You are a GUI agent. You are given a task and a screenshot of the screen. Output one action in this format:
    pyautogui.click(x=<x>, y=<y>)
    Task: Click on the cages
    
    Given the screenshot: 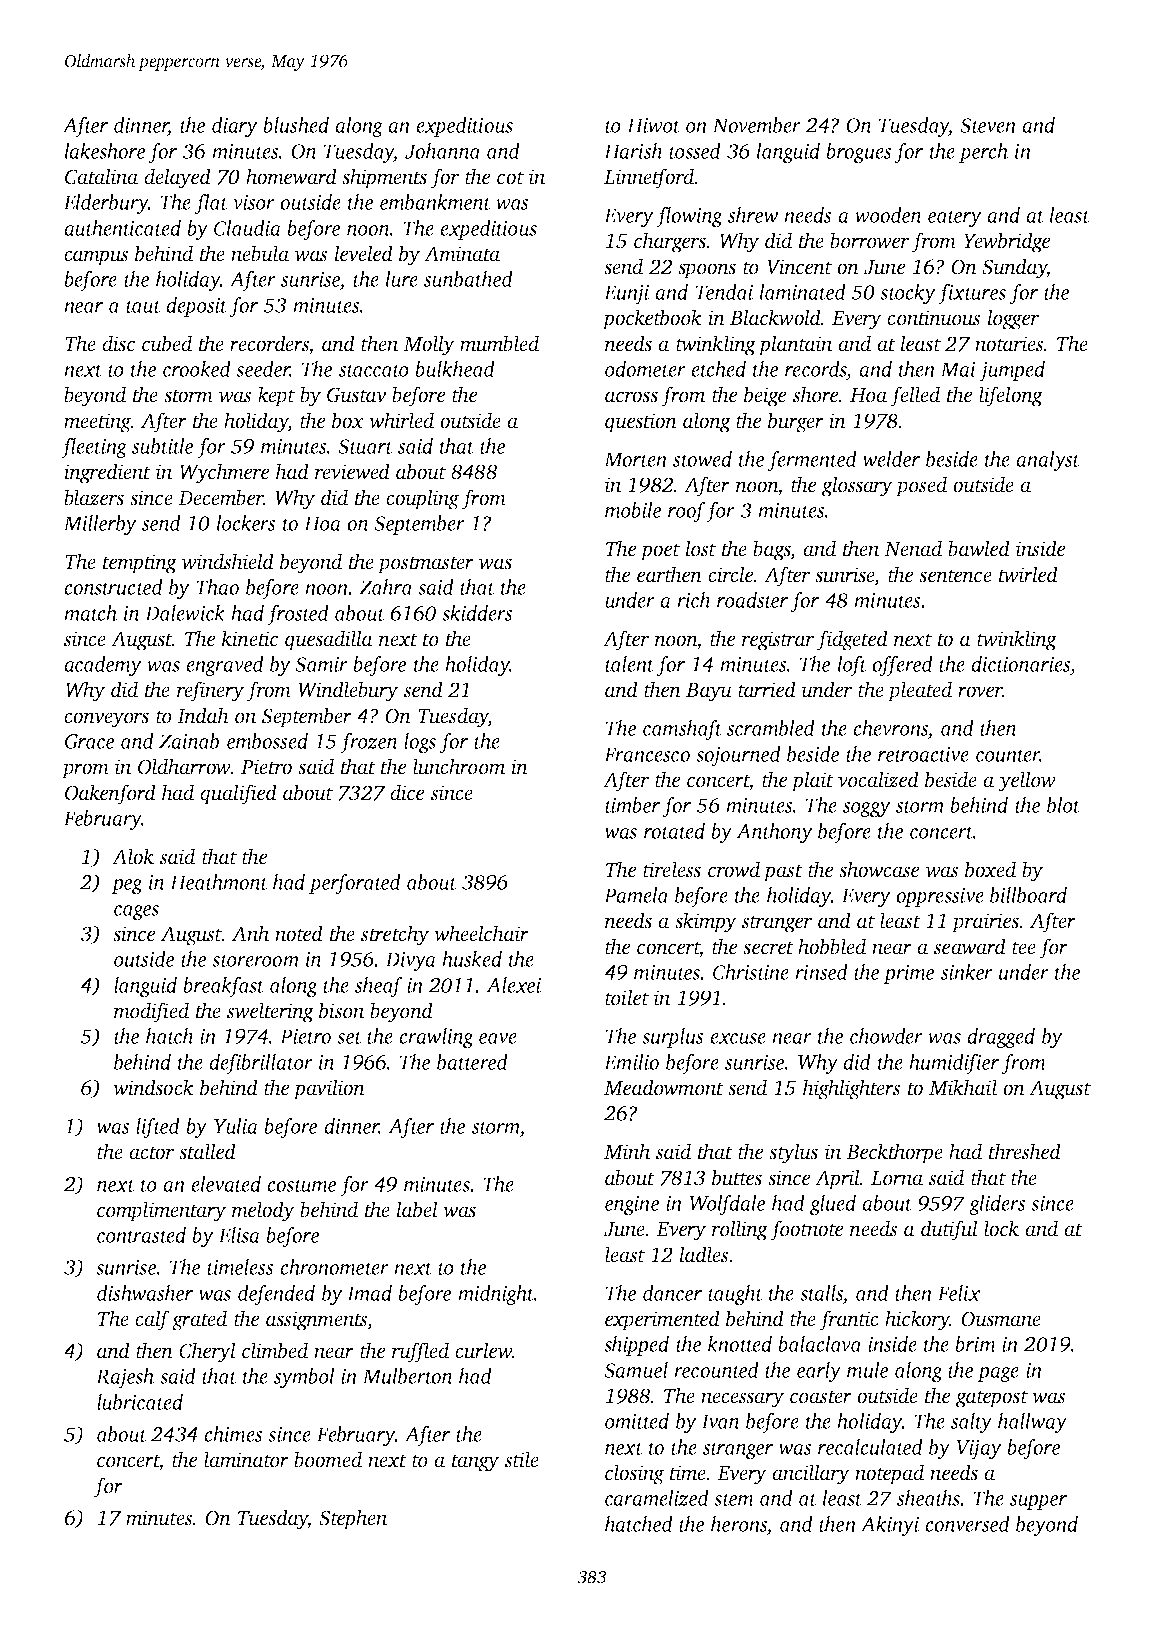 What is the action you would take?
    pyautogui.click(x=136, y=912)
